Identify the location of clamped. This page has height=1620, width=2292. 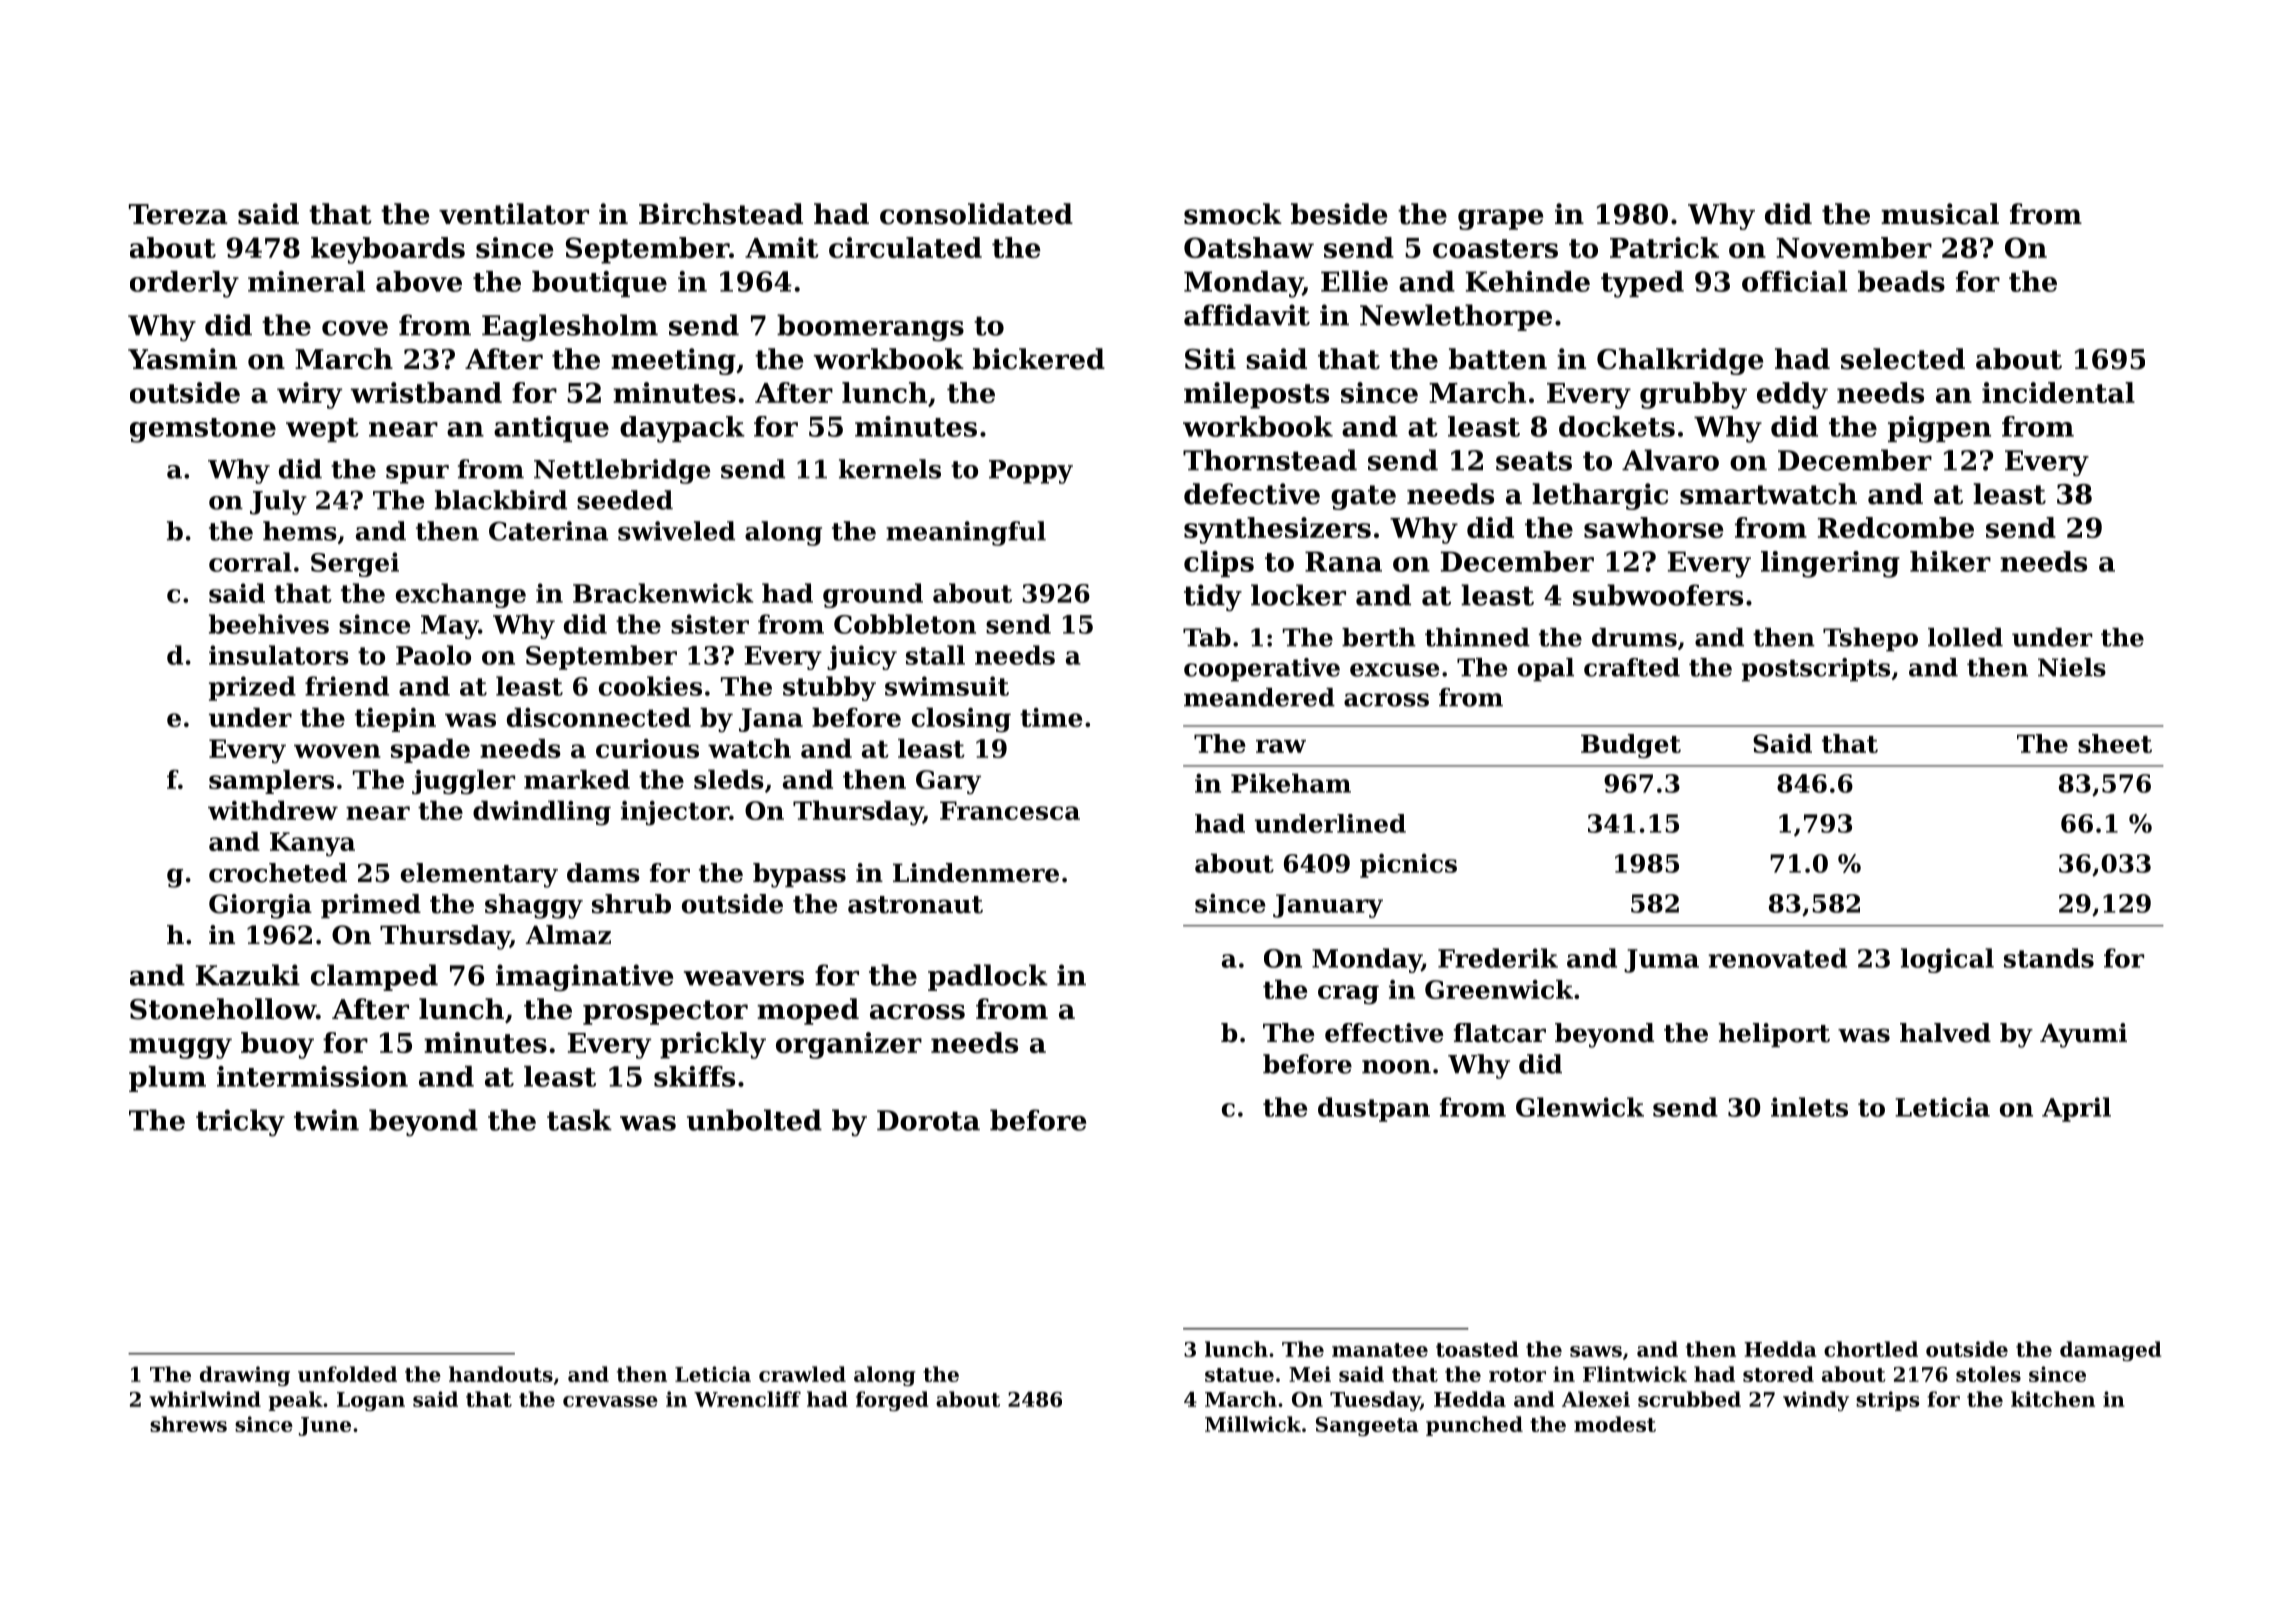
(374, 977).
